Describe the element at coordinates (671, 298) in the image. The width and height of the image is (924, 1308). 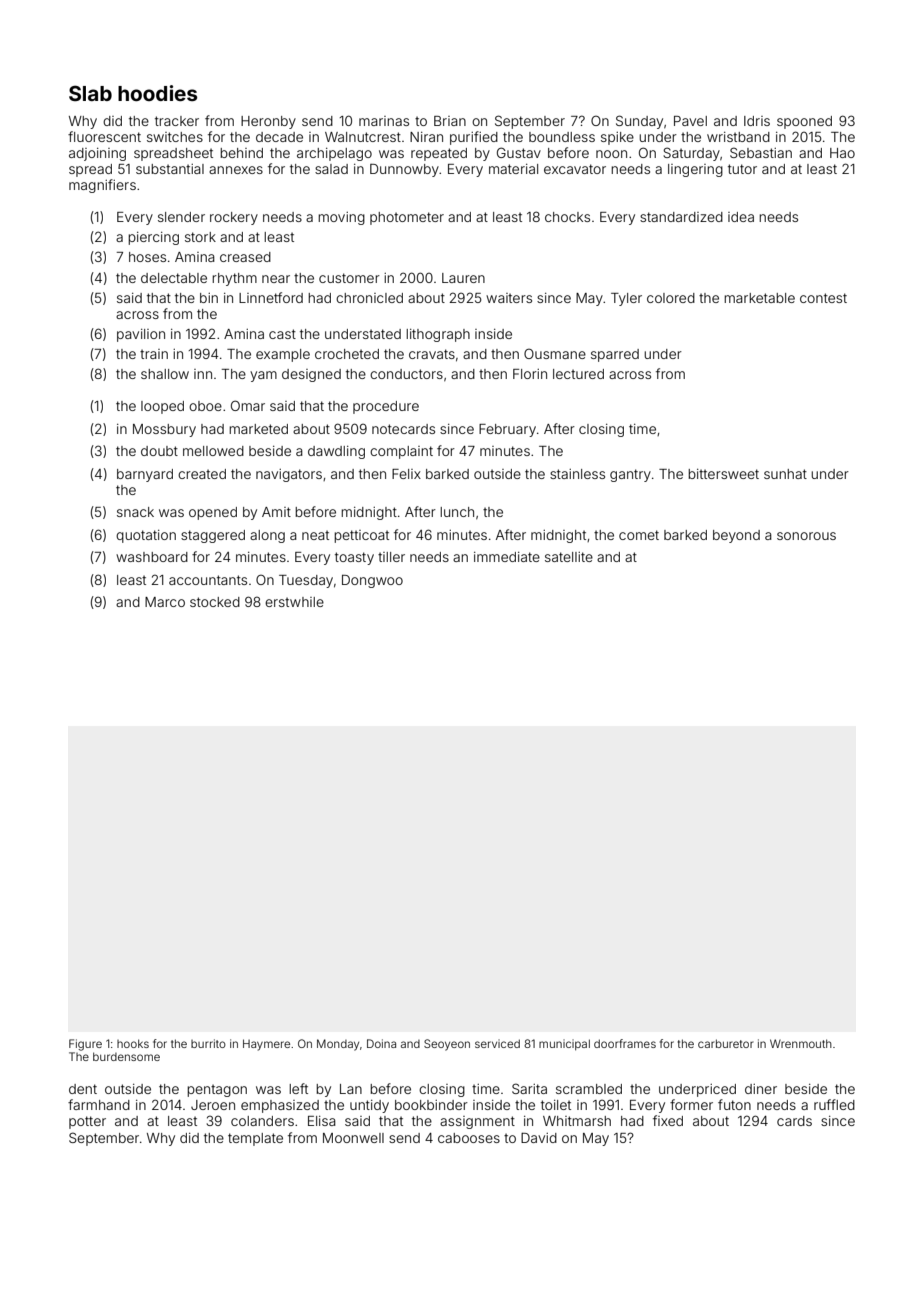
I see `colored` at that location.
